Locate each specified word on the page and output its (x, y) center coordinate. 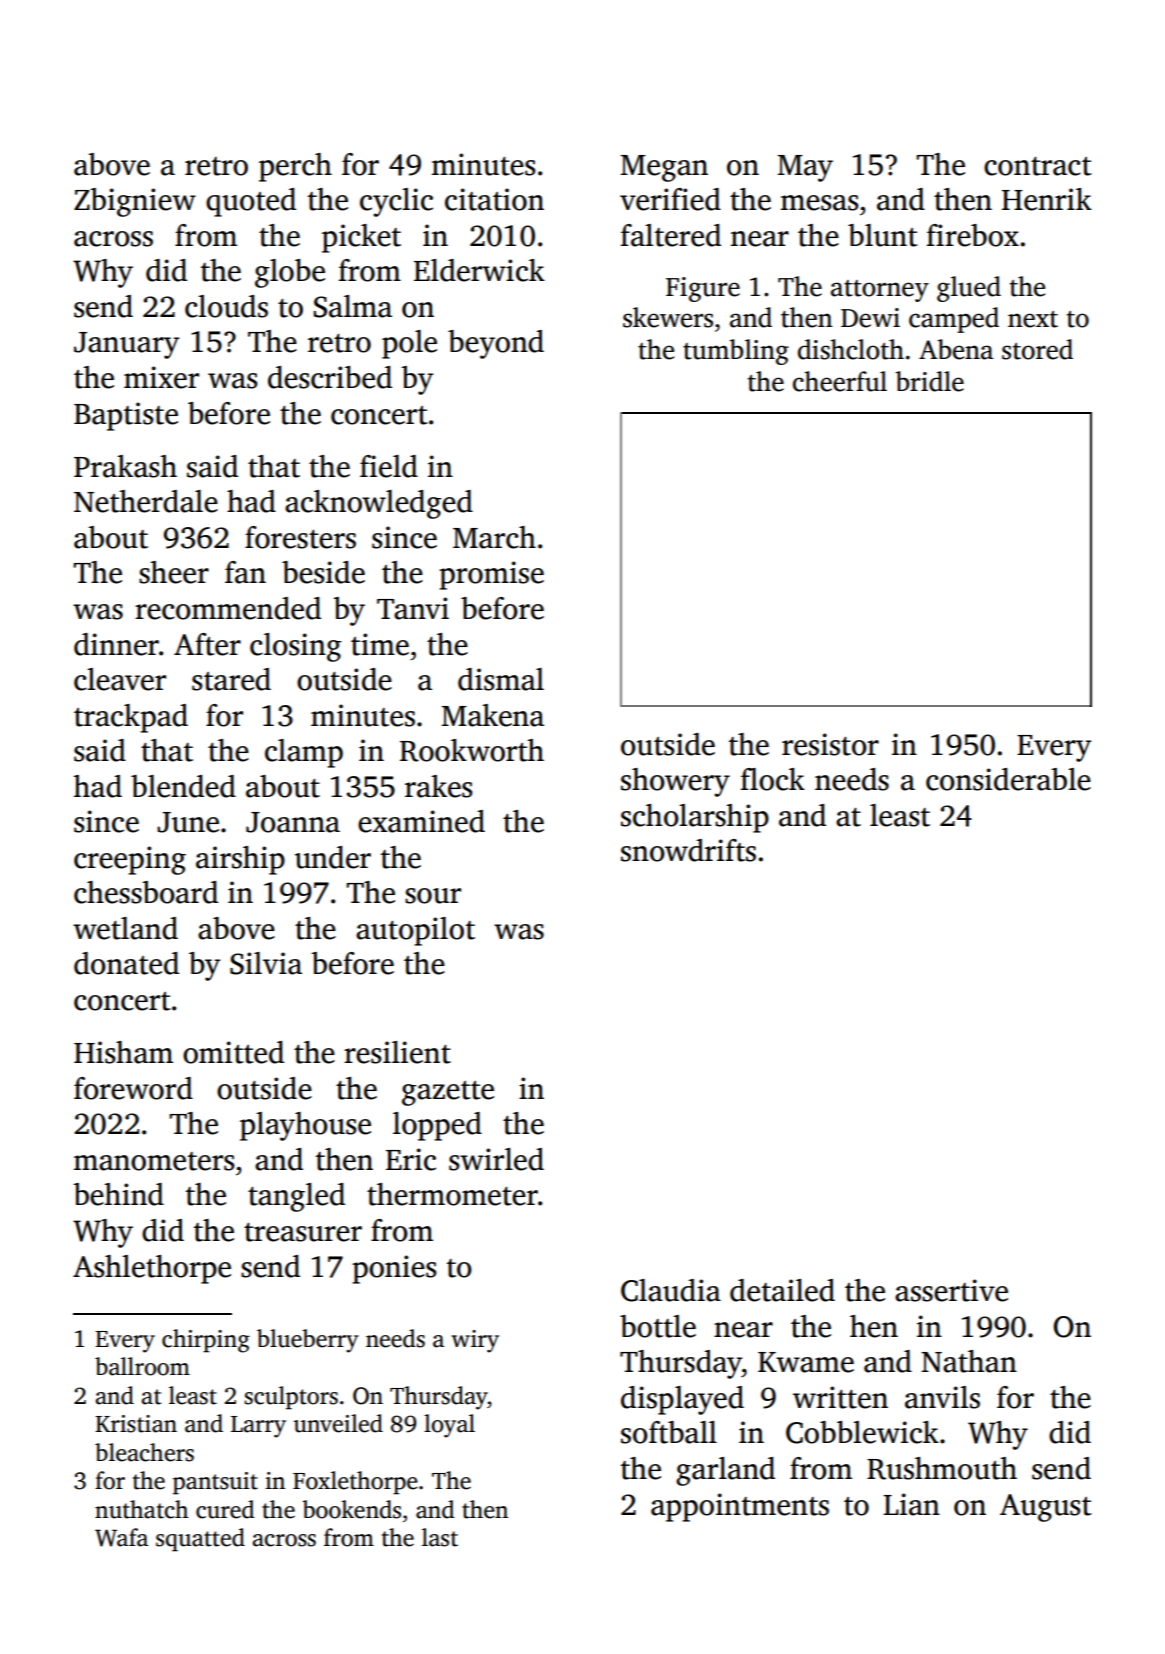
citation (494, 199)
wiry (475, 1341)
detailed (782, 1290)
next (1033, 319)
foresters (300, 537)
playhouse (305, 1126)
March (494, 537)
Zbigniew (135, 202)
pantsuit (215, 1483)
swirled (496, 1159)
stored (1037, 349)
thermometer (452, 1194)
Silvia (266, 963)
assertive (951, 1290)
